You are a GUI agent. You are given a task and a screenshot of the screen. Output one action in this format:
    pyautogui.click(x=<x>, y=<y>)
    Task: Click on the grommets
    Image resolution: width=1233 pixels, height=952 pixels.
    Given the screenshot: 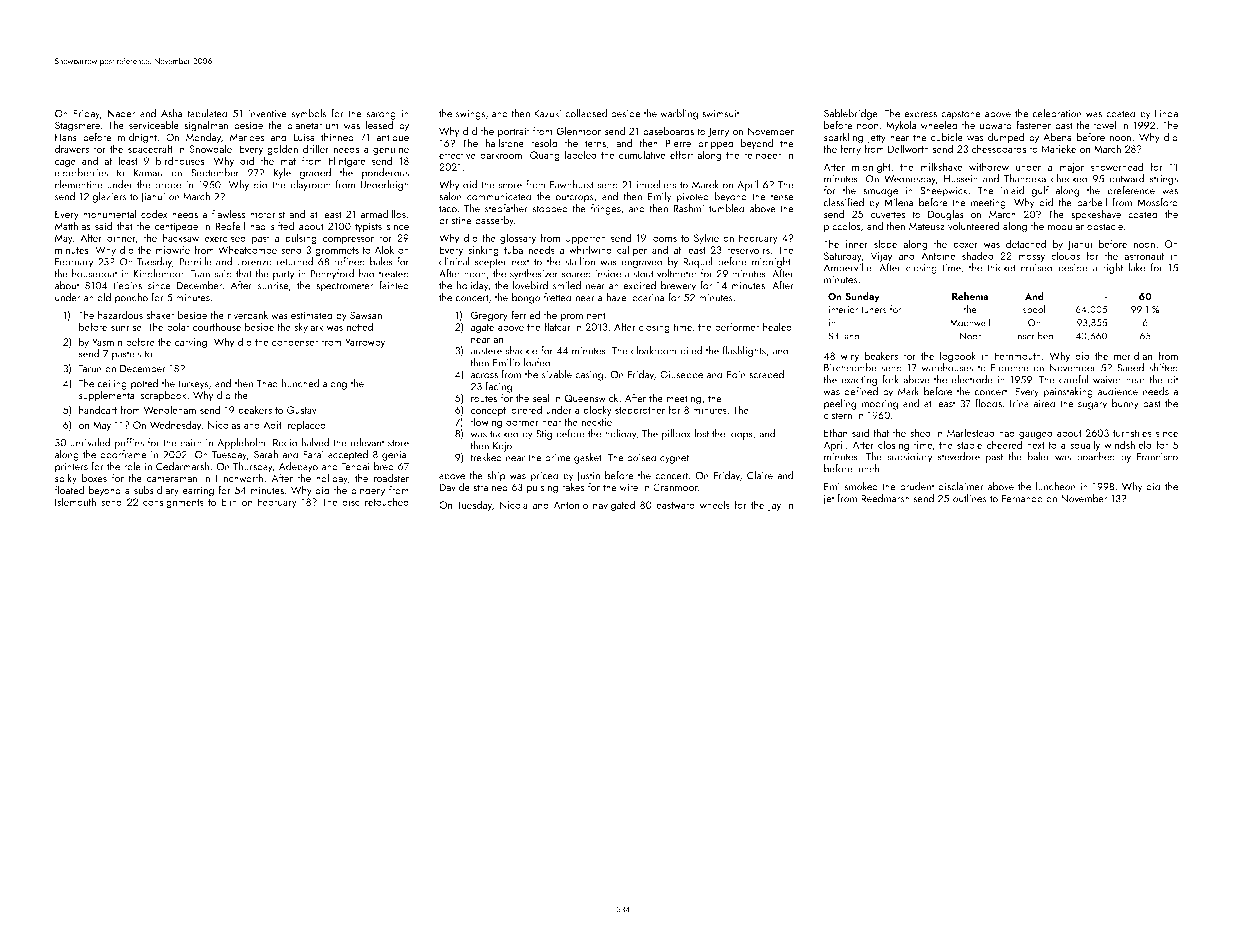 What is the action you would take?
    pyautogui.click(x=337, y=251)
